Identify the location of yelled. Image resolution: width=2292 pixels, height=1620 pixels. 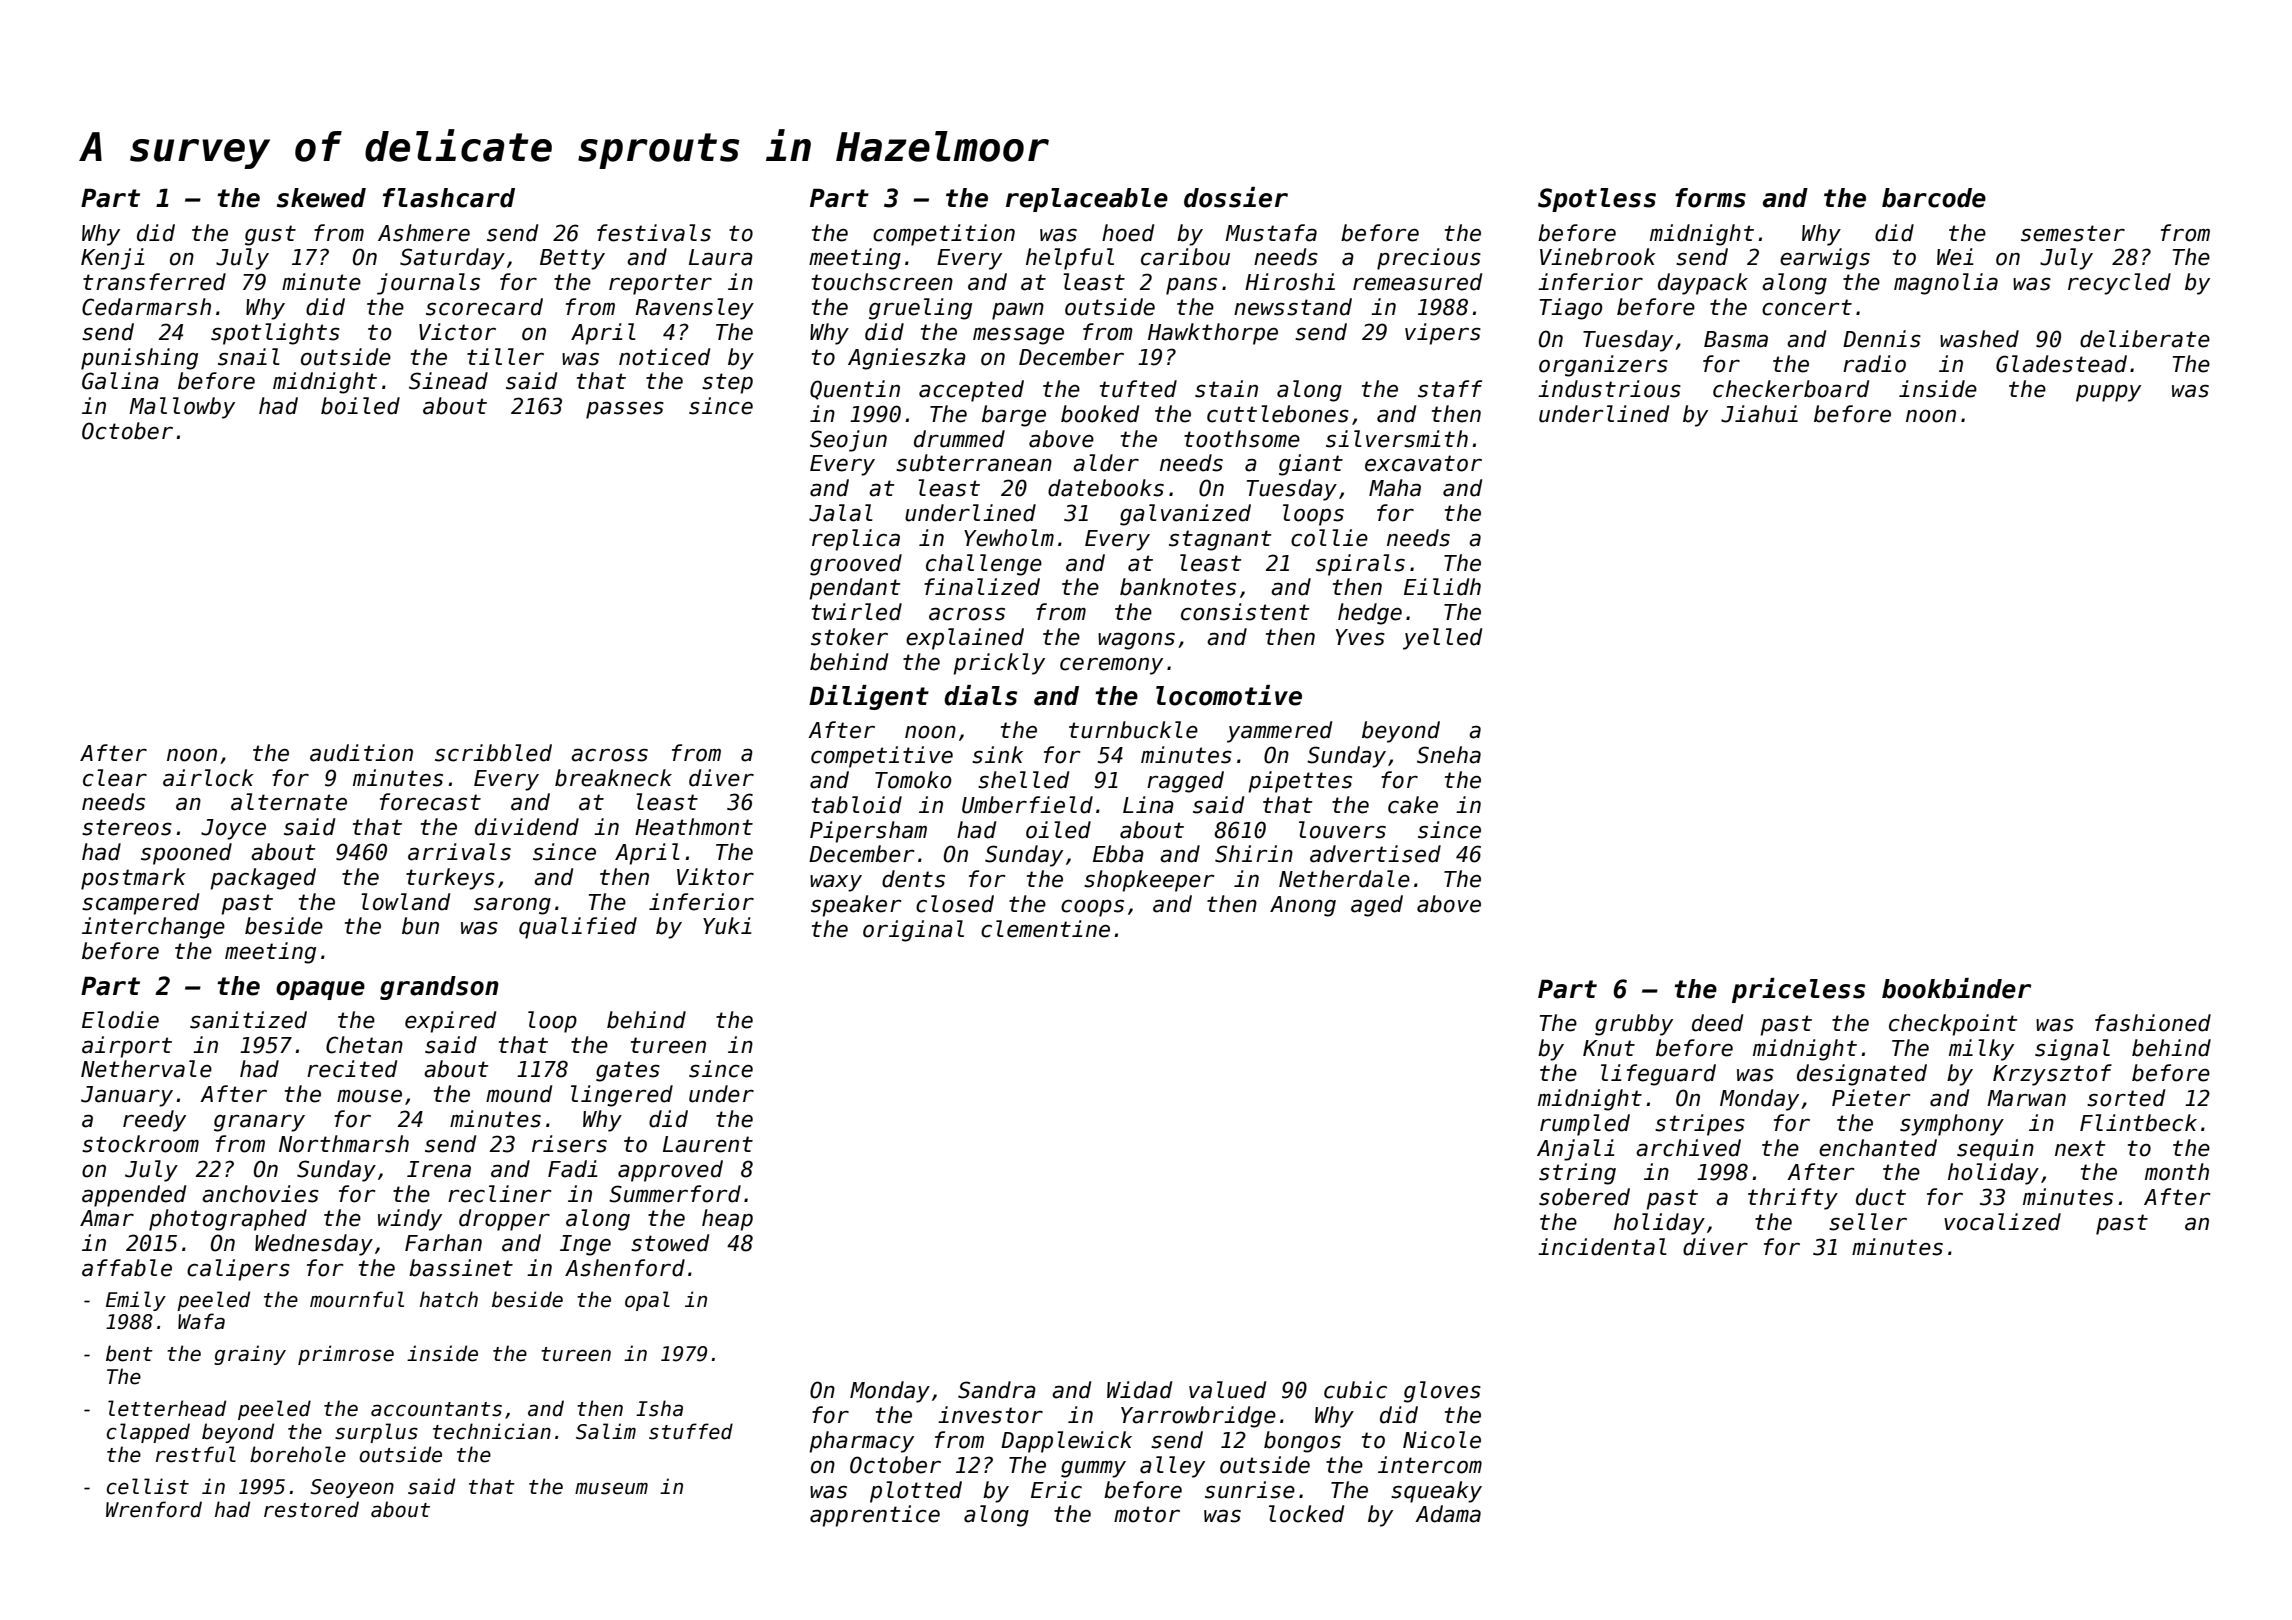
(1442, 639).
